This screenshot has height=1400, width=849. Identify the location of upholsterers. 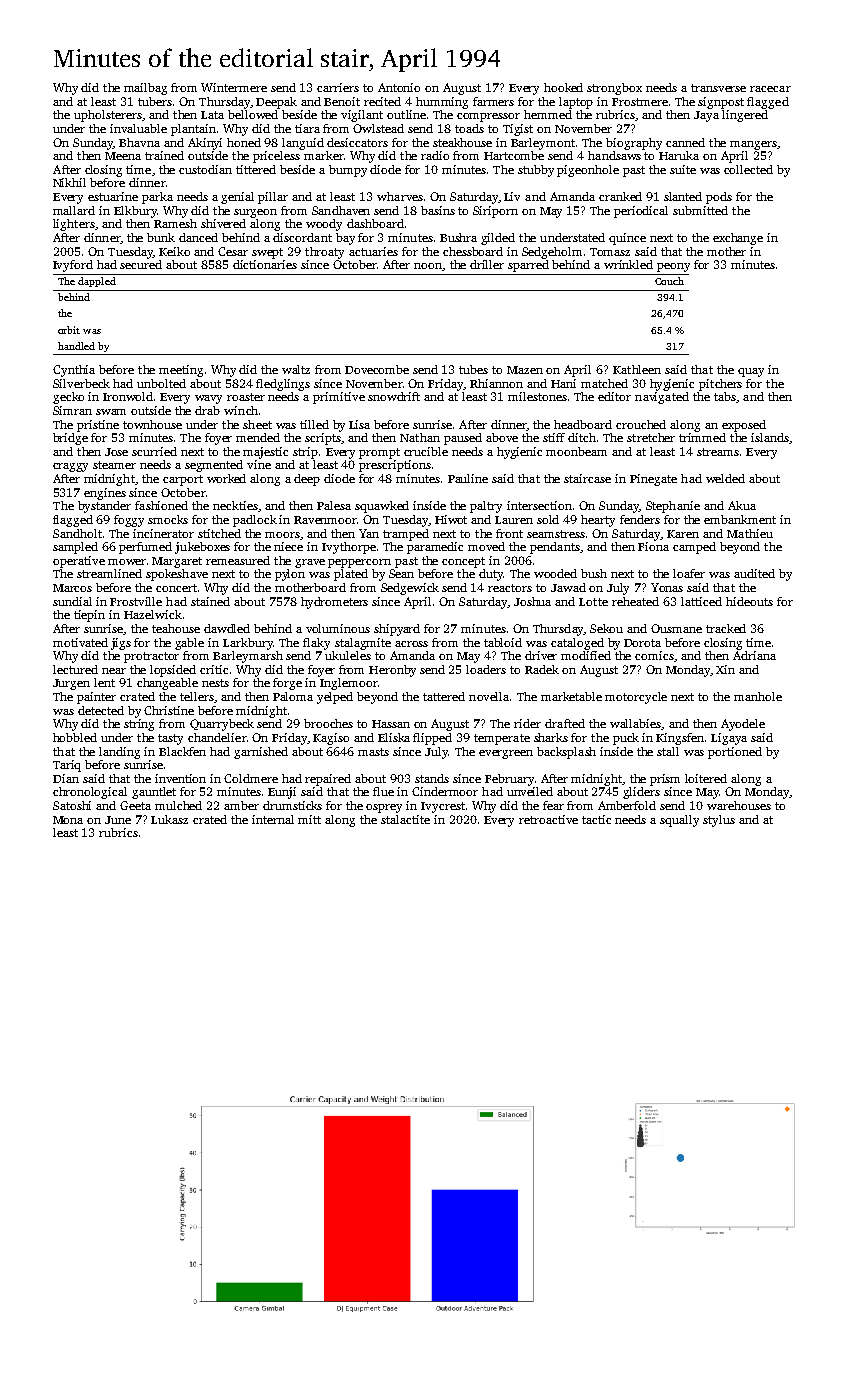
(108, 116).
